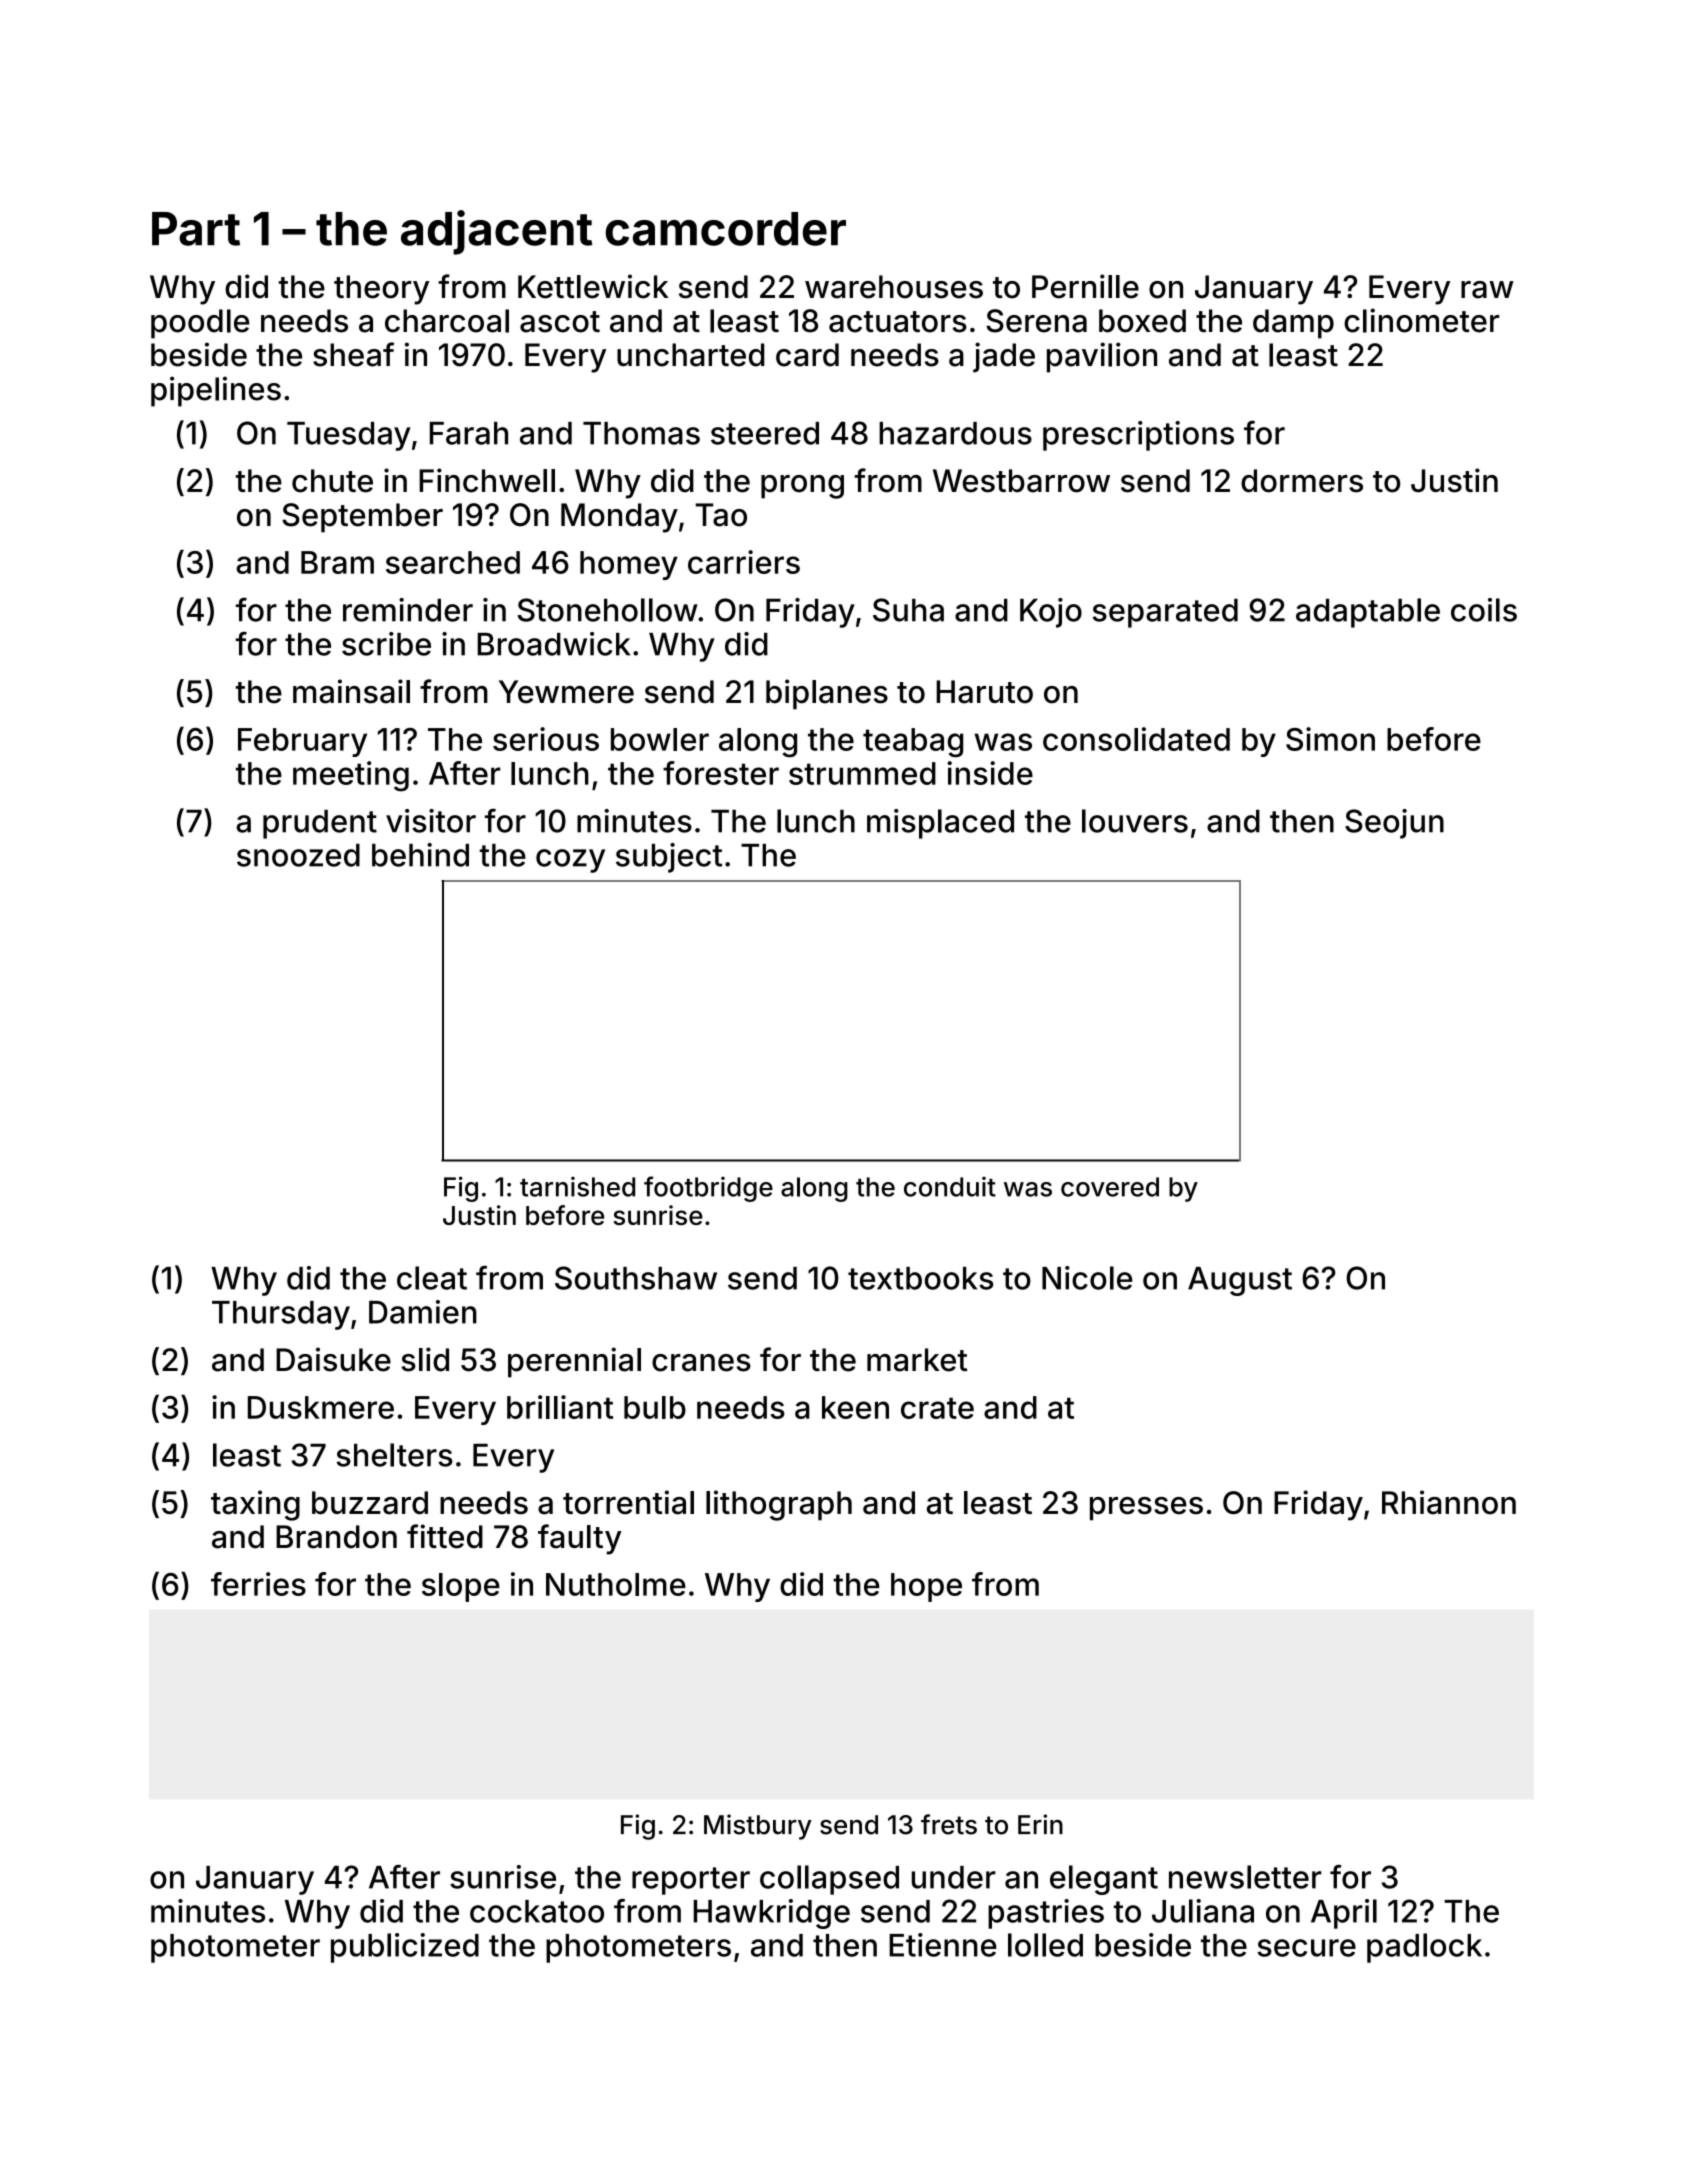 The image size is (1683, 2178). I want to click on Etienne, so click(943, 1945).
